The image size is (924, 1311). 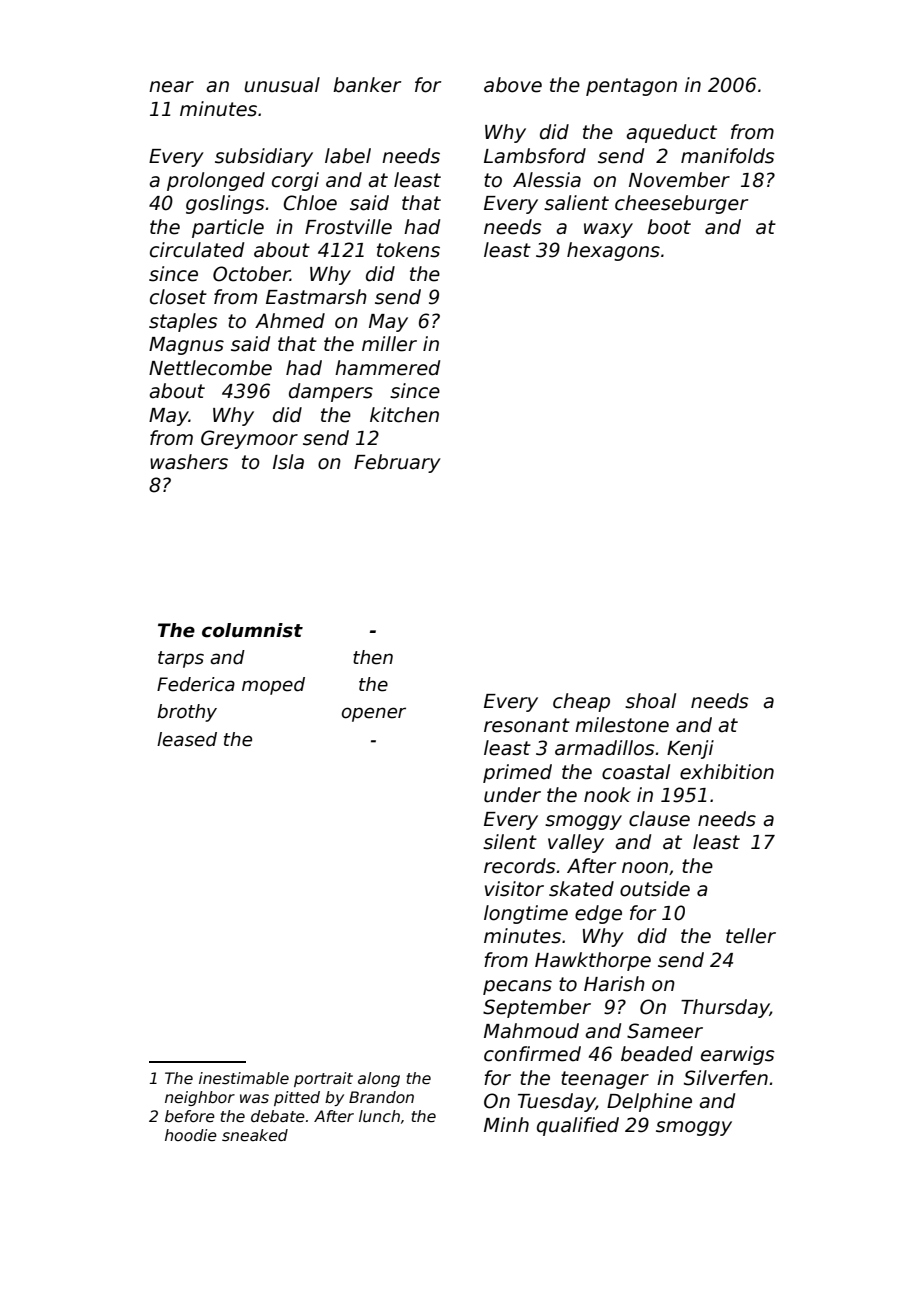 I want to click on inestimable, so click(x=244, y=1078).
